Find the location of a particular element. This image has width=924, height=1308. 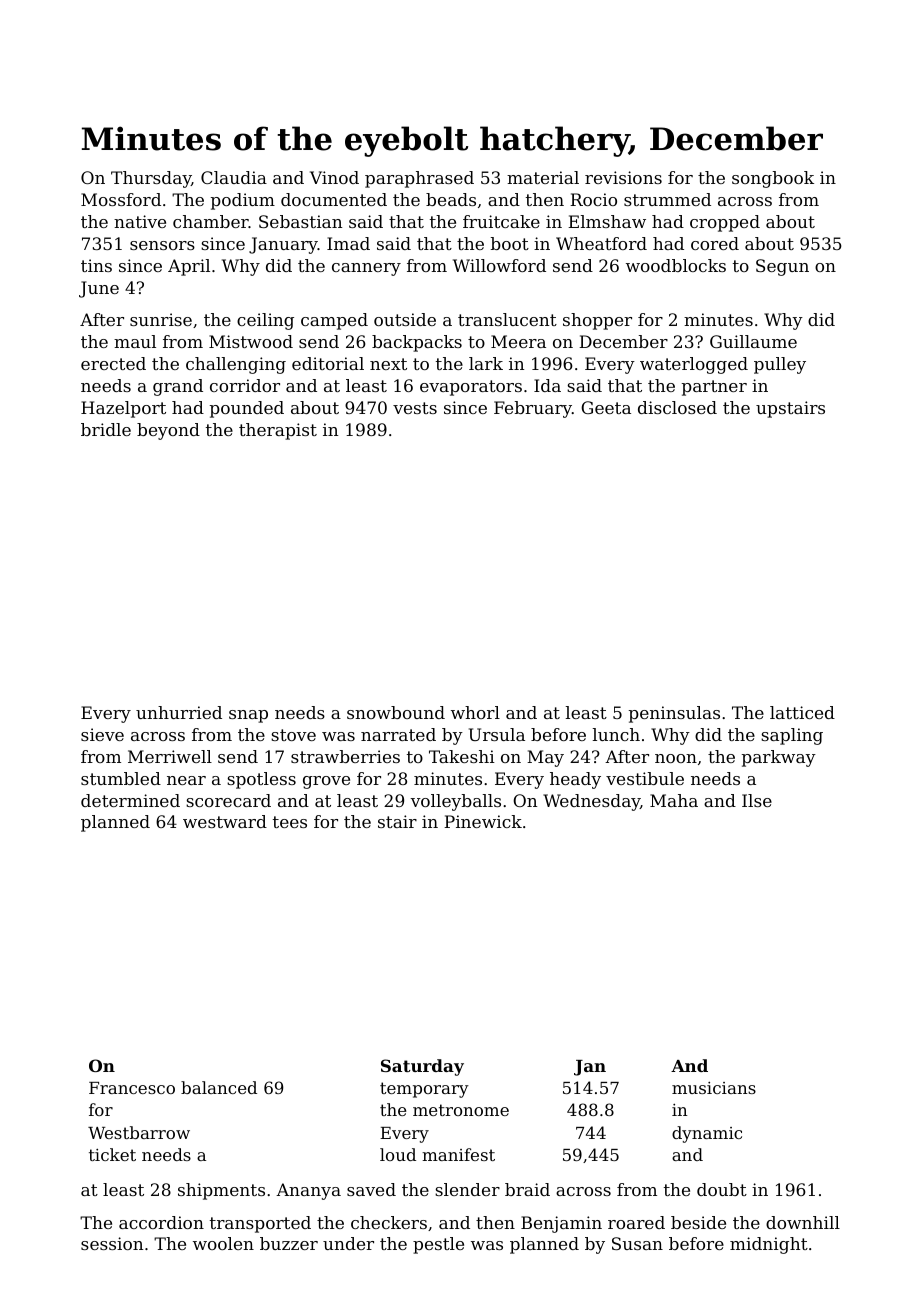

musicians is located at coordinates (714, 1088).
